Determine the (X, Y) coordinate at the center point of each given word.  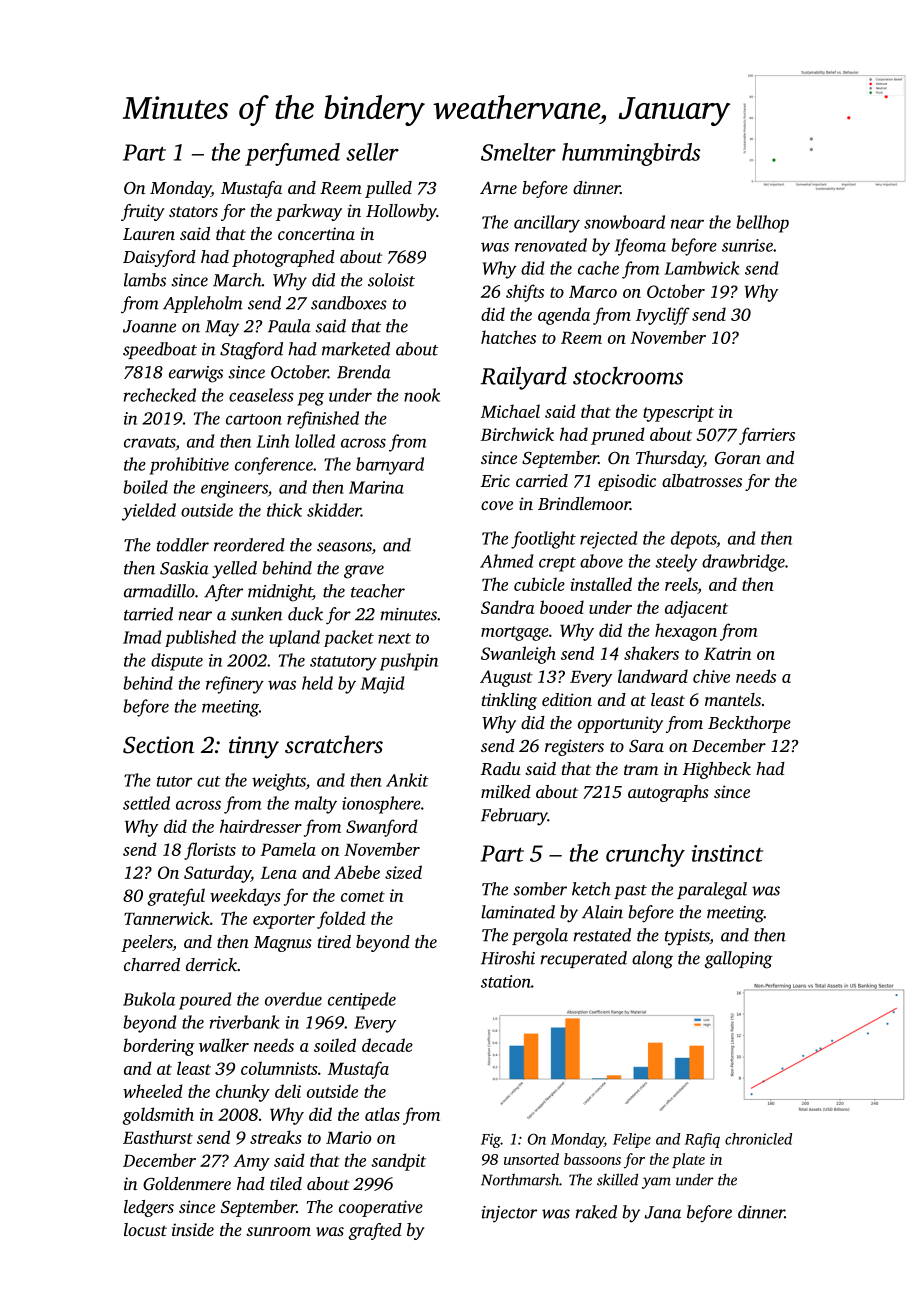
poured (205, 1001)
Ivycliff (663, 316)
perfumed (292, 154)
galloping (739, 960)
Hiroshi (508, 958)
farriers (767, 436)
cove (497, 505)
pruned (618, 436)
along (652, 960)
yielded (149, 512)
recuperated (583, 959)
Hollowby (401, 212)
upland (294, 638)
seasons (344, 547)
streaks (276, 1137)
